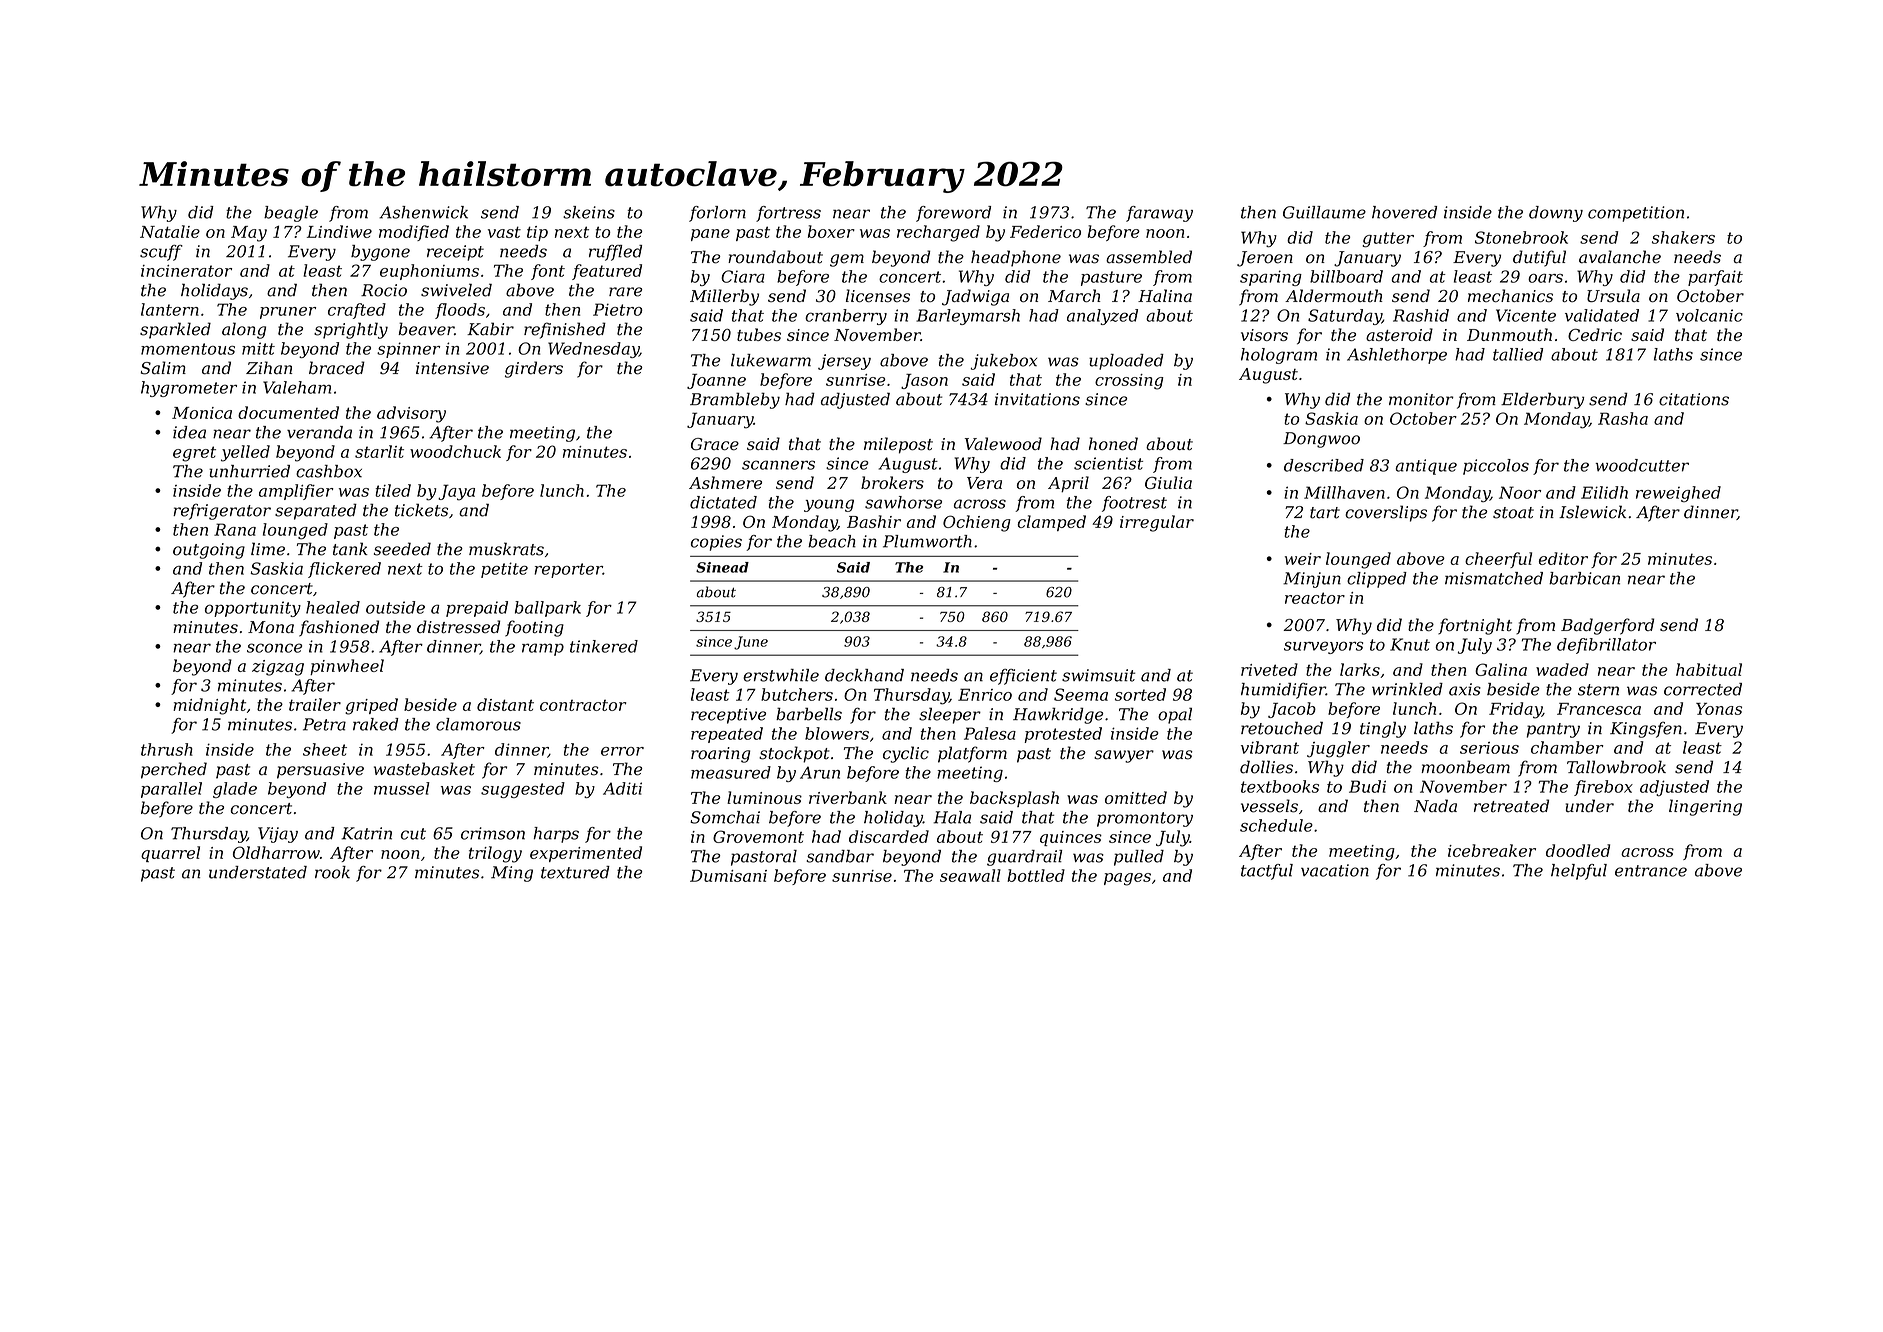 The width and height of the document is (1883, 1332). I want to click on irregular, so click(1157, 523).
